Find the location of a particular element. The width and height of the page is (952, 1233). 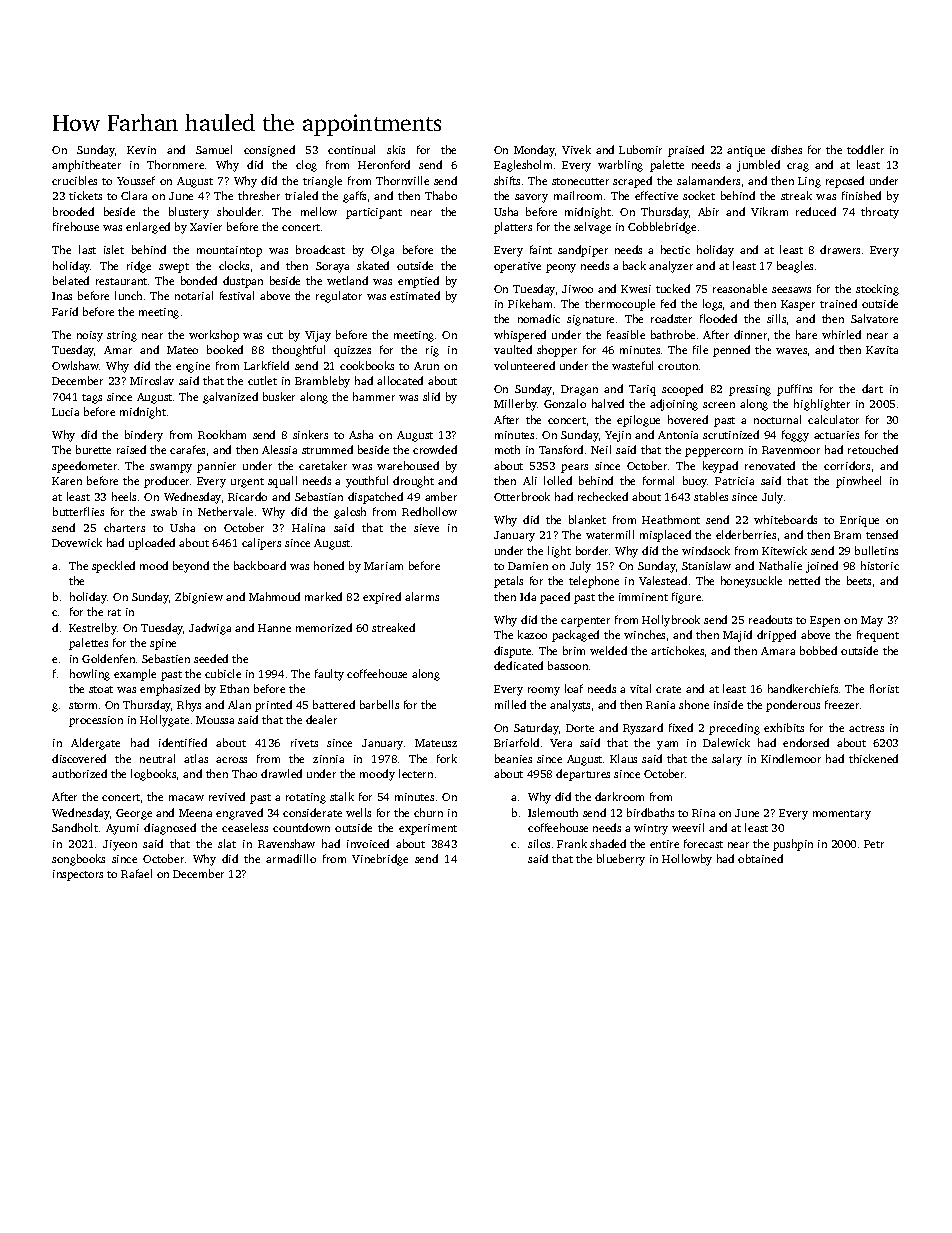

Miroslav is located at coordinates (152, 380).
